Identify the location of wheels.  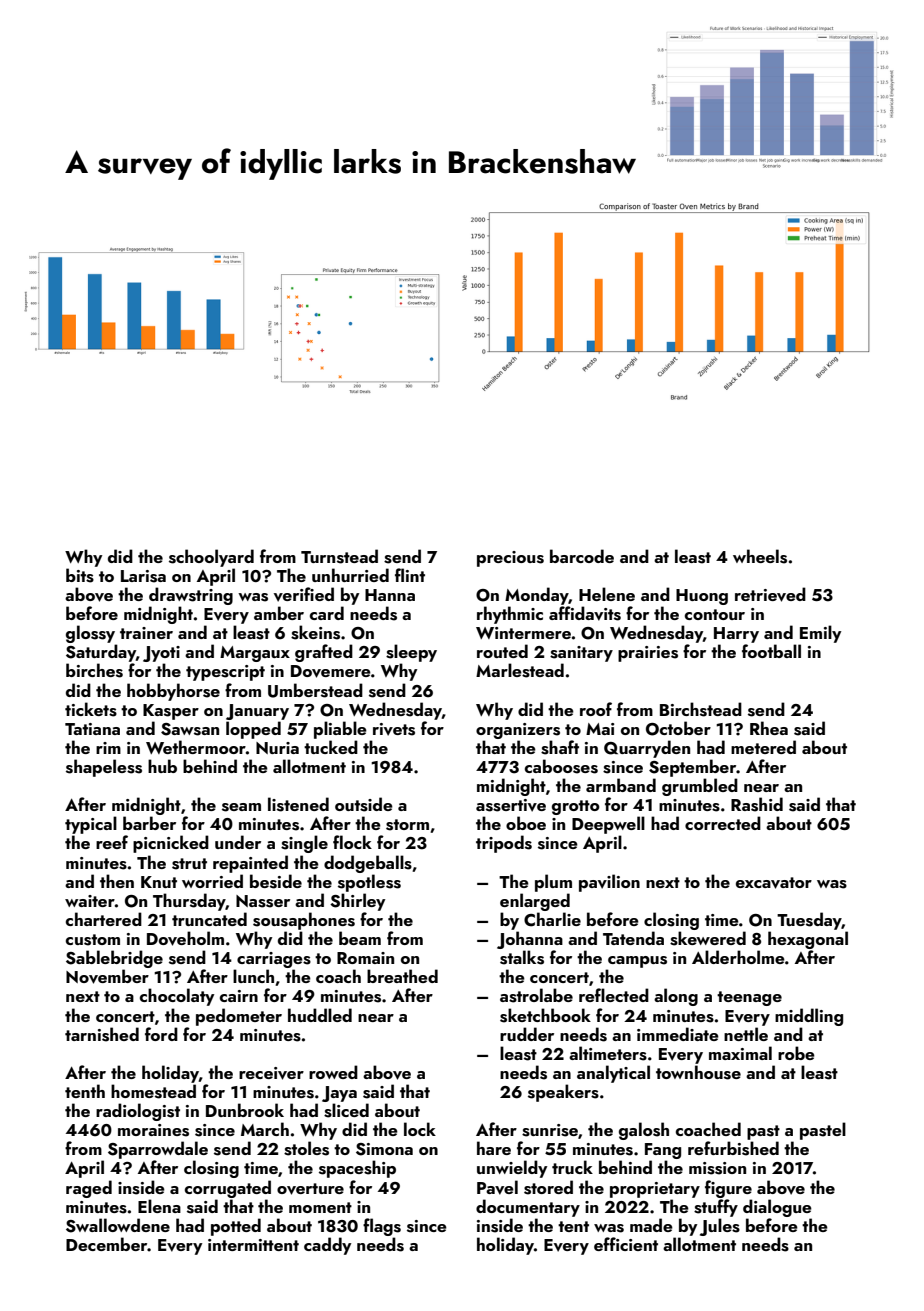
(760, 556).
